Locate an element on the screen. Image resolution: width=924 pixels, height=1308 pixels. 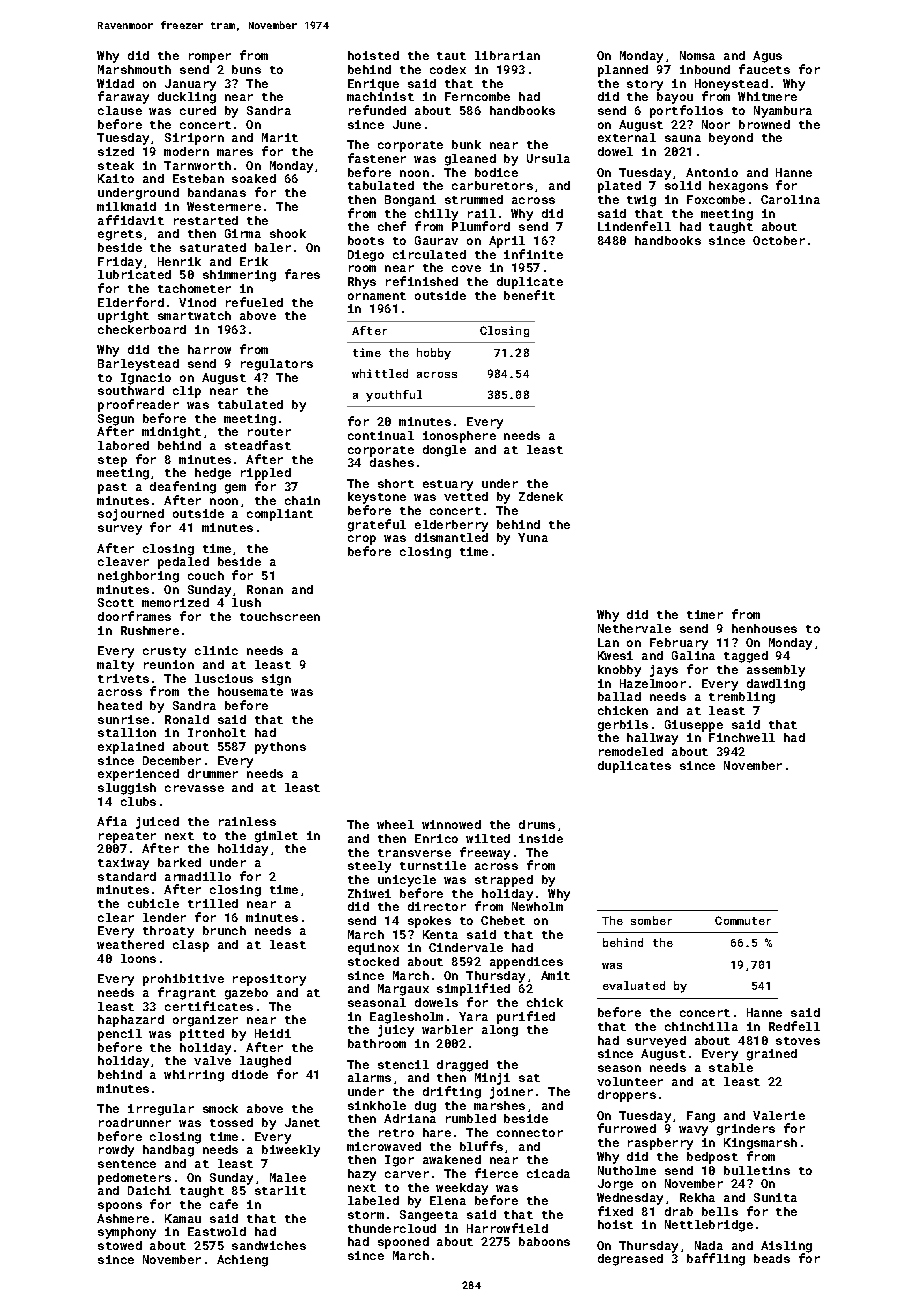
Scott is located at coordinates (116, 602).
